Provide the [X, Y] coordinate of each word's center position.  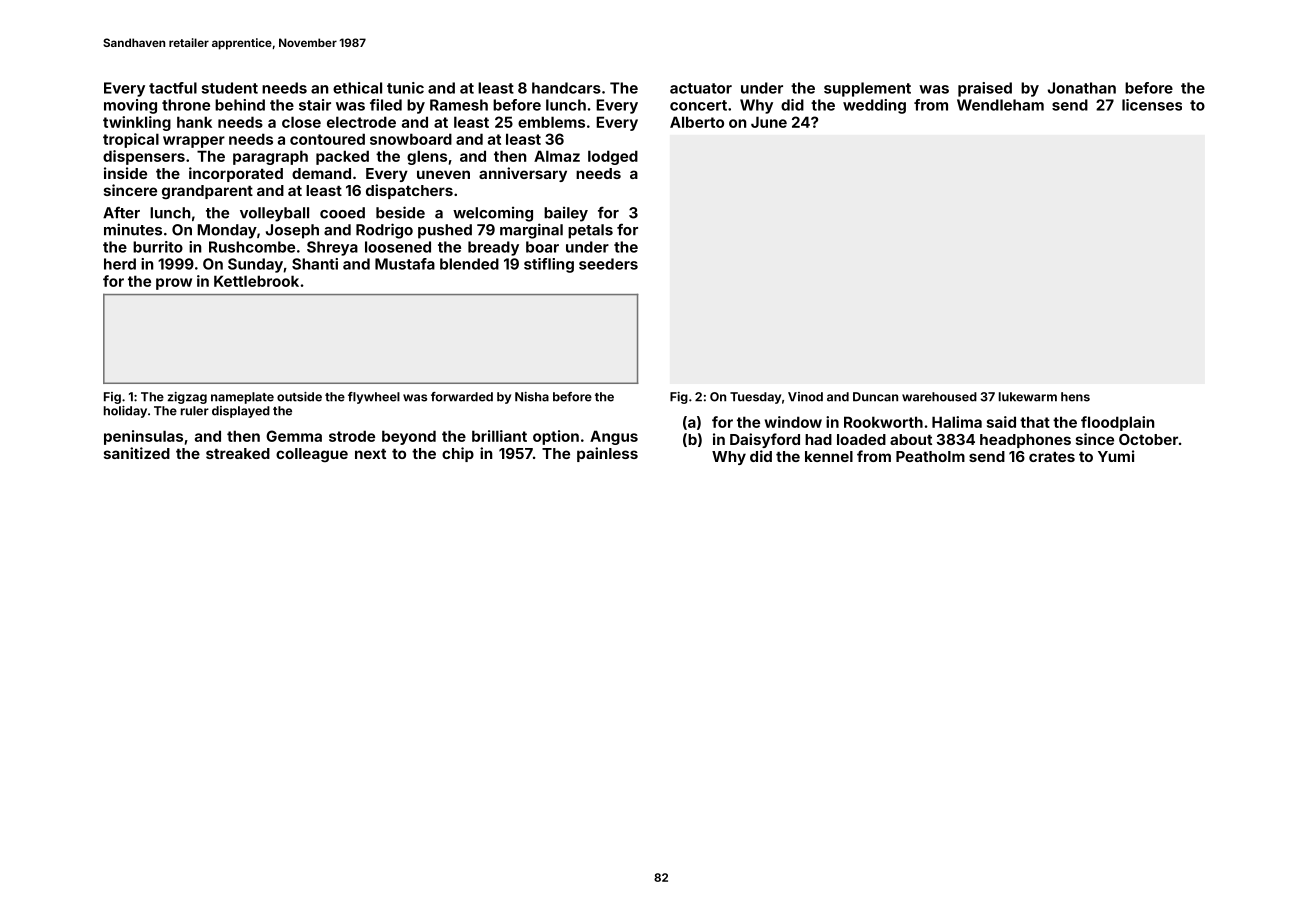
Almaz [557, 156]
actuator [701, 88]
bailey [566, 214]
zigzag [187, 398]
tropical [131, 140]
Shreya [332, 248]
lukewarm [1028, 397]
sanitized [137, 453]
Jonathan [1082, 88]
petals [590, 231]
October [1148, 439]
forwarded [462, 397]
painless [607, 454]
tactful [173, 88]
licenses [1152, 105]
